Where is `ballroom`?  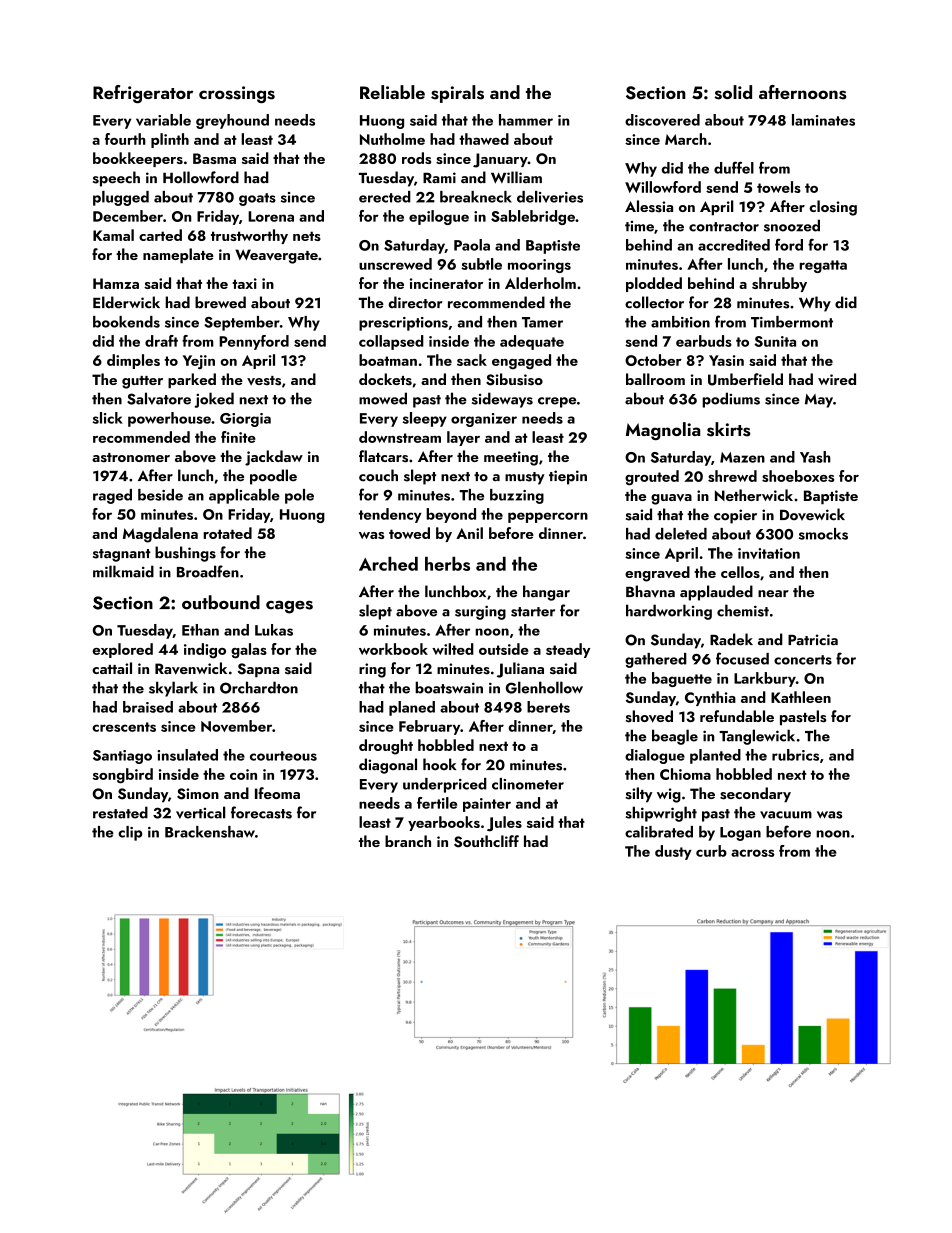
ballroom is located at coordinates (655, 379).
